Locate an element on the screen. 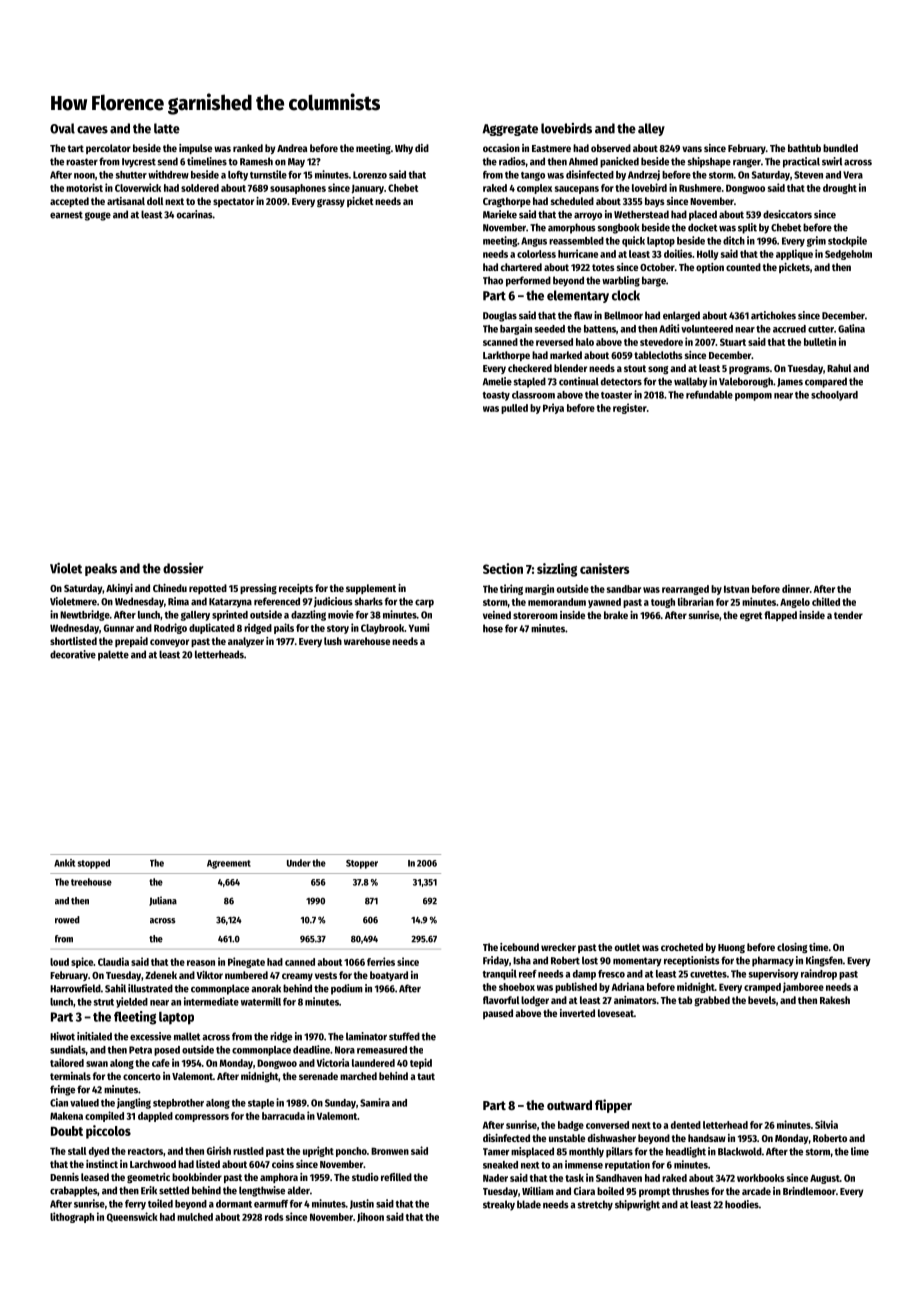 The height and width of the screenshot is (1308, 924). earnest is located at coordinates (66, 215).
